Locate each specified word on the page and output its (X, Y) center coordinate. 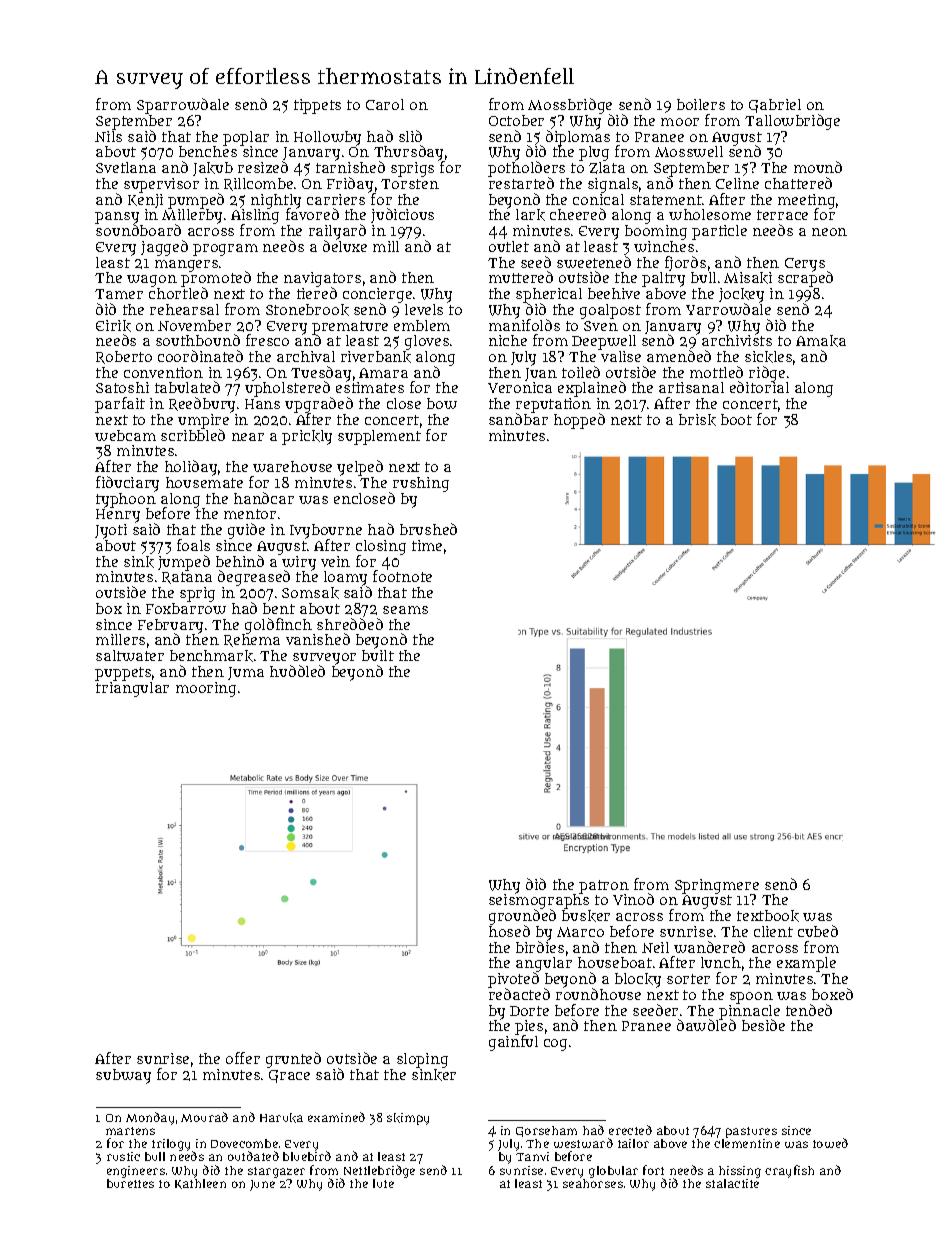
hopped (579, 421)
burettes (130, 1183)
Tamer (119, 294)
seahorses (593, 1183)
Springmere (717, 886)
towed (830, 1143)
